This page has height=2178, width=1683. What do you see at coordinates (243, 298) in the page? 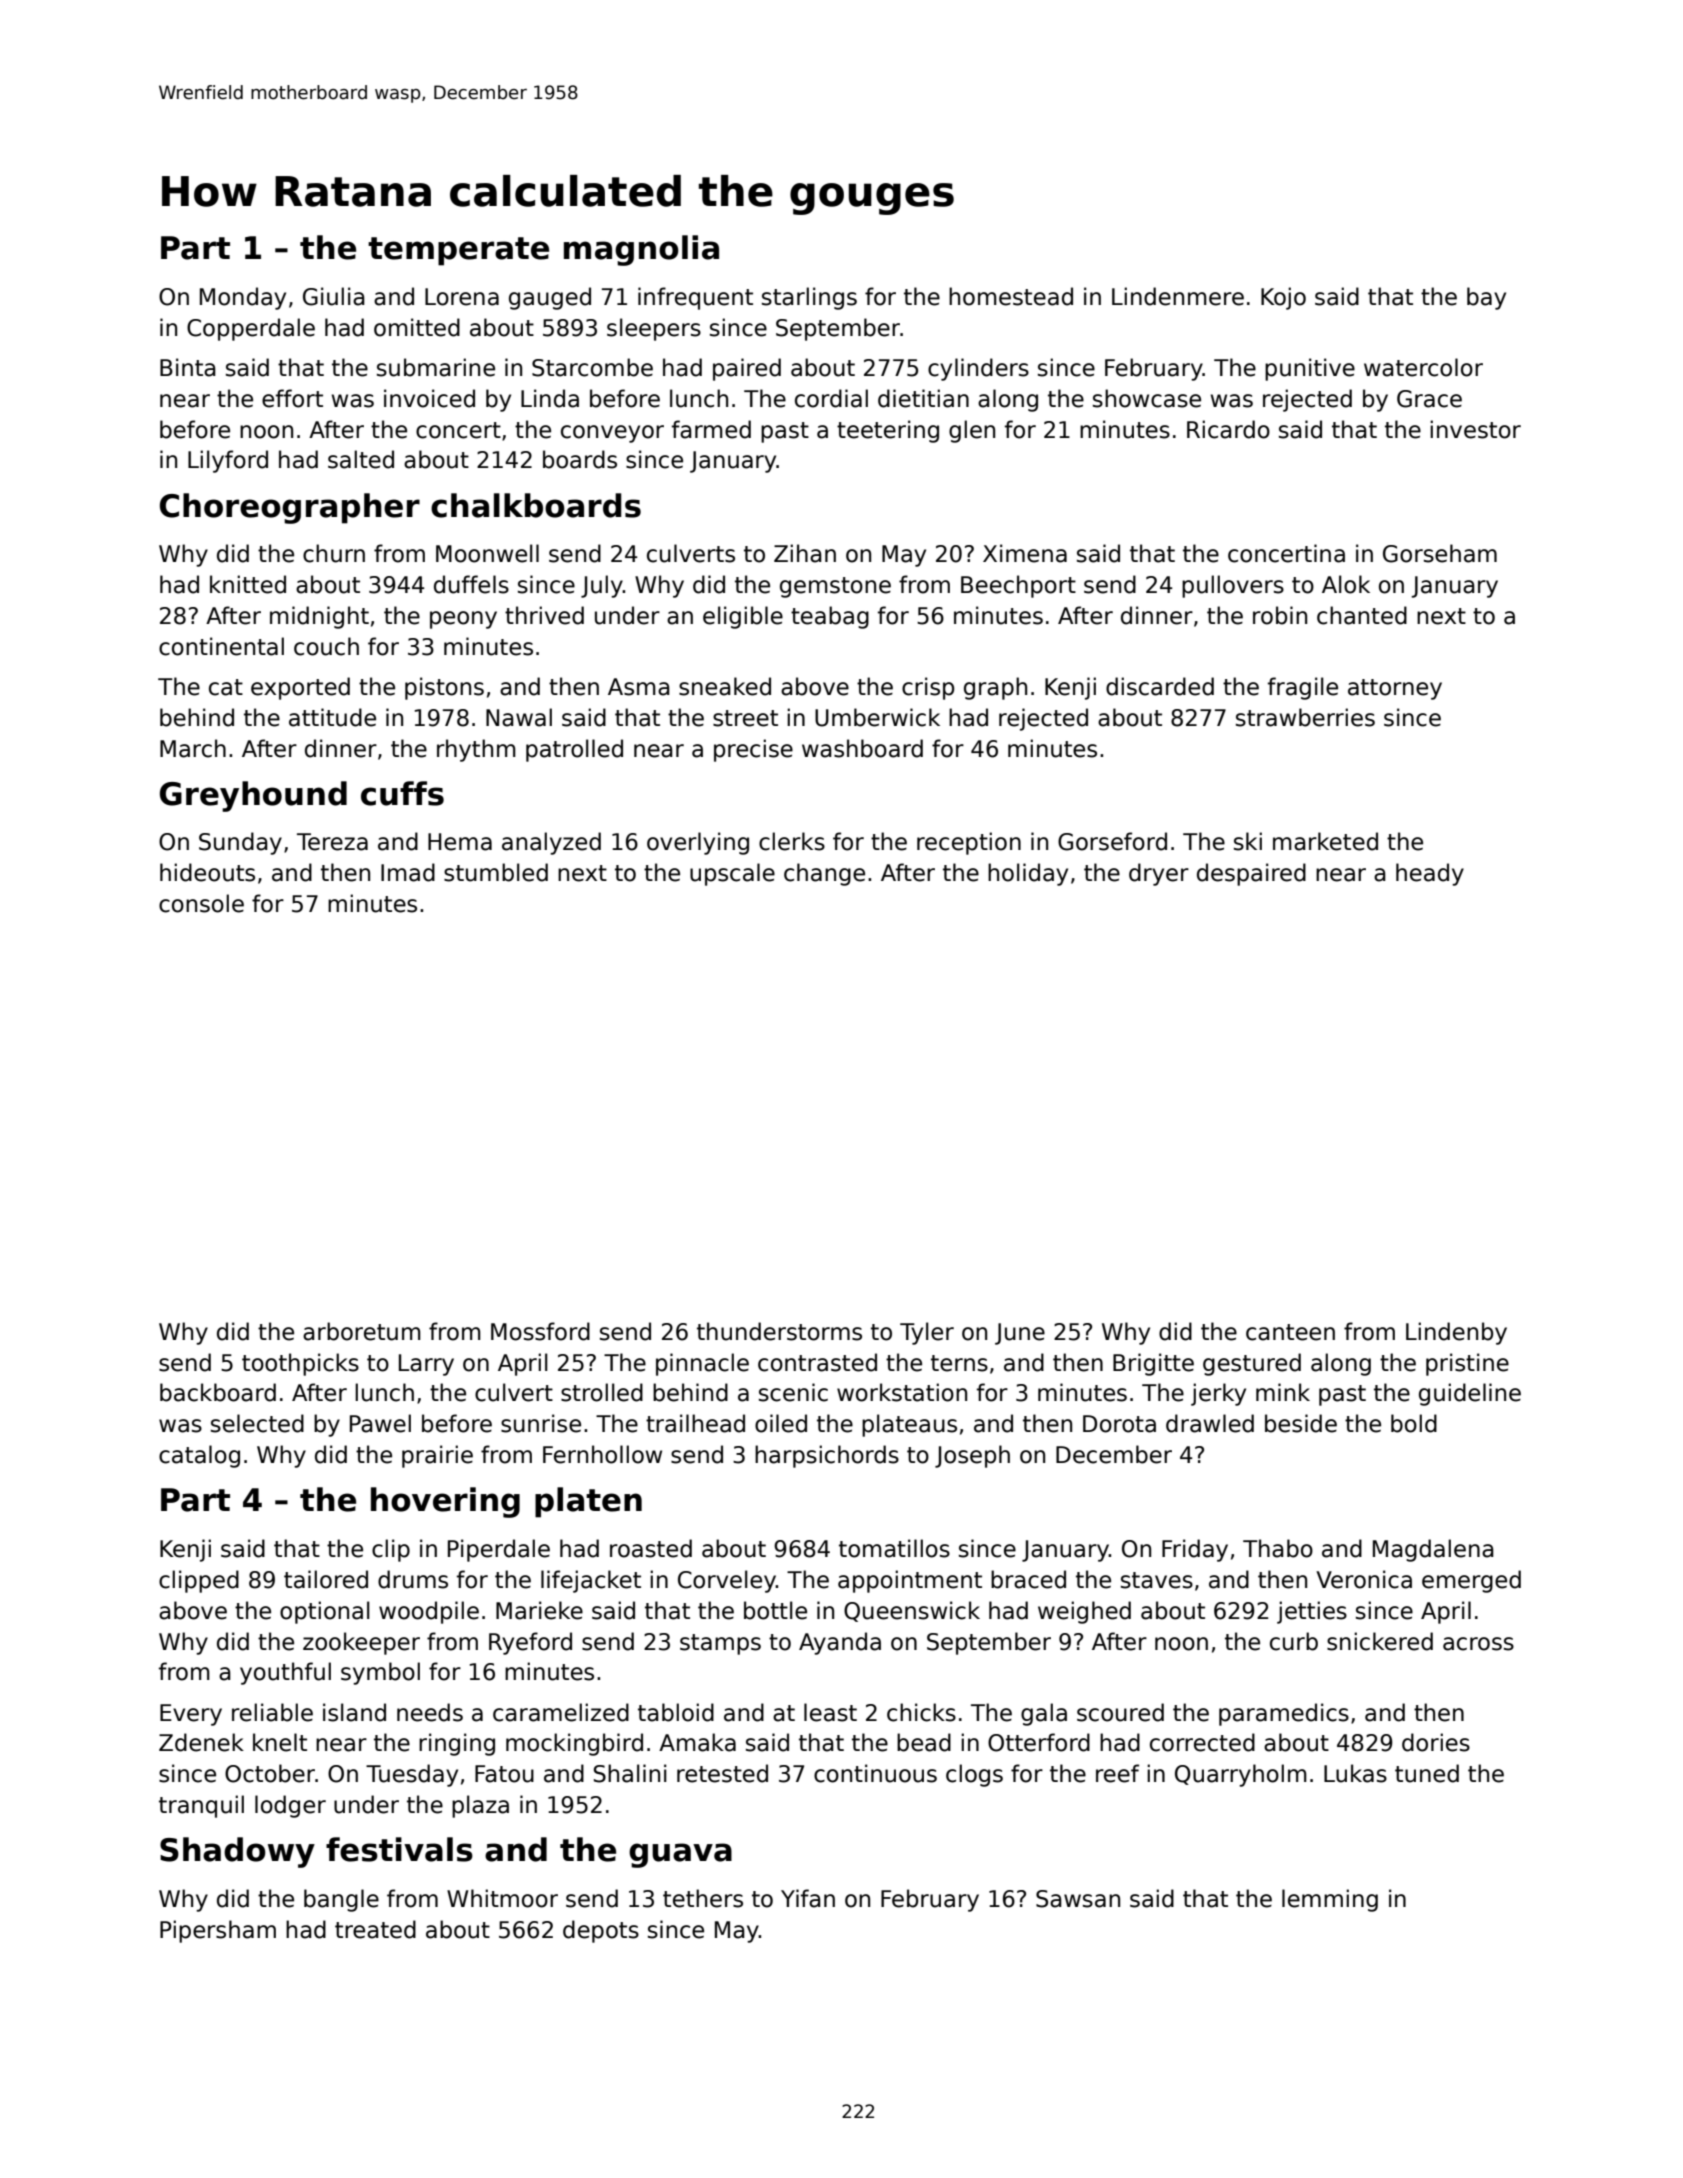
I see `Monday` at bounding box center [243, 298].
